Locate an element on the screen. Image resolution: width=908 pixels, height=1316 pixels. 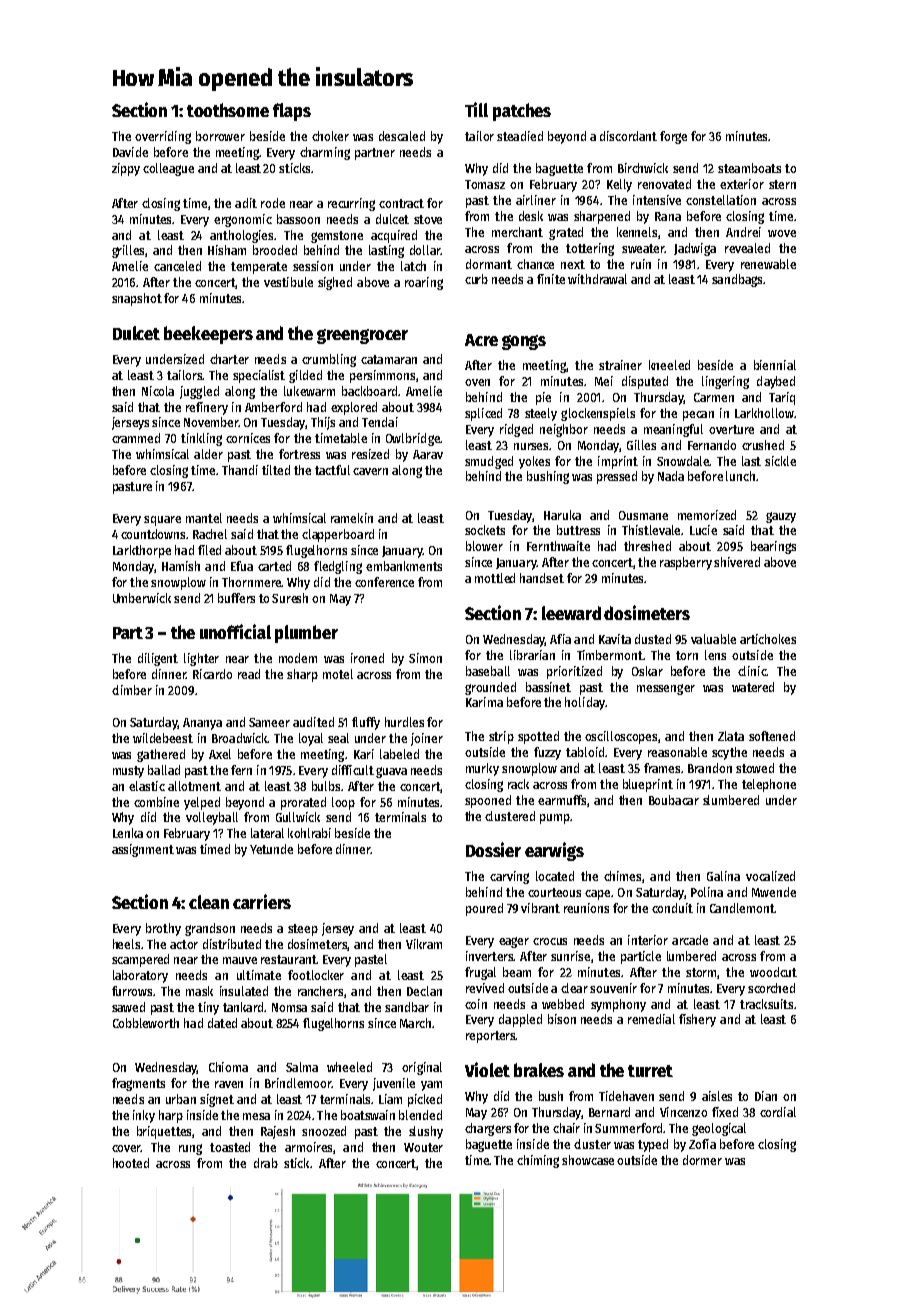
Andrei is located at coordinates (743, 232).
